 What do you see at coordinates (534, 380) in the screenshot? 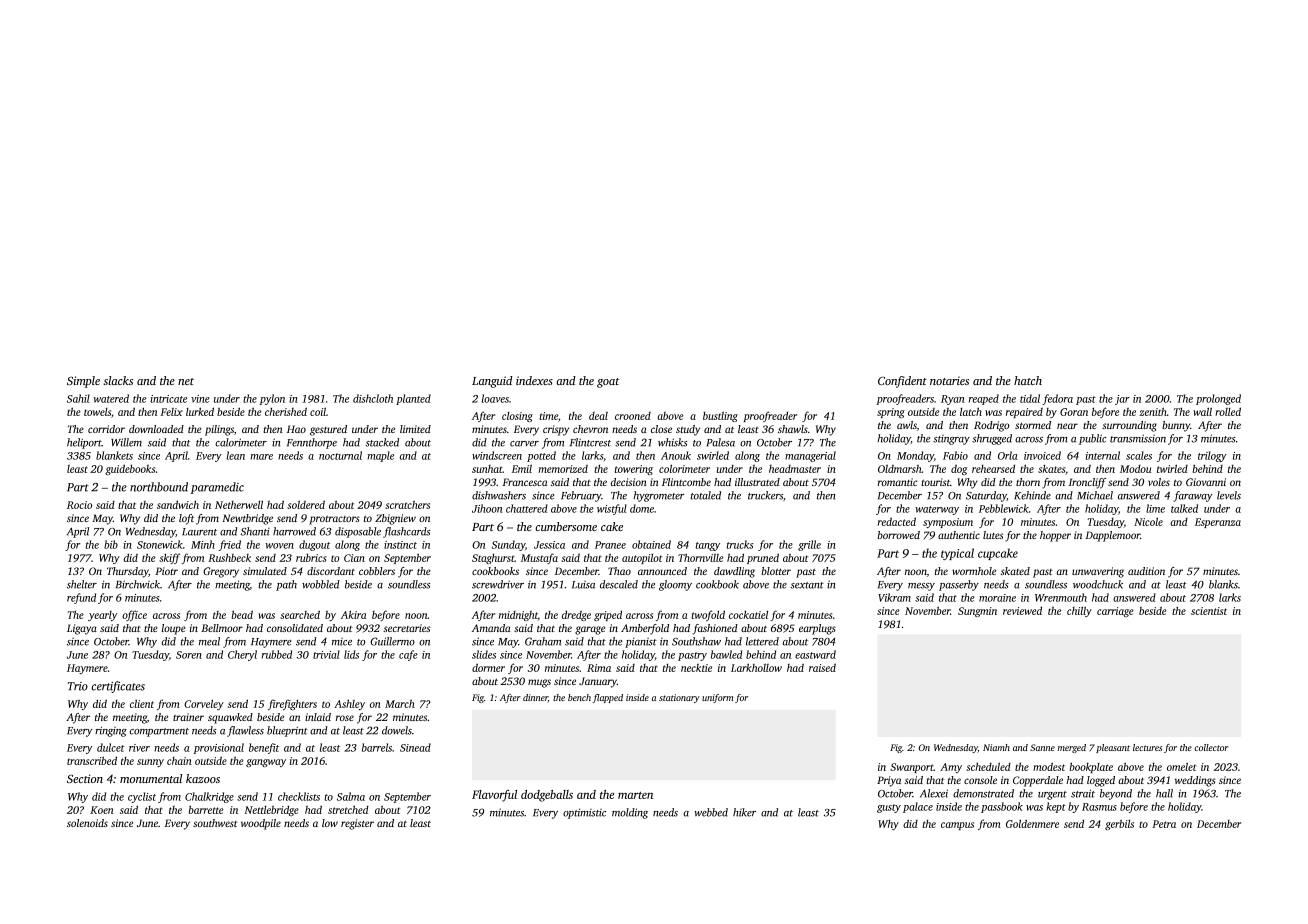
I see `indexes` at bounding box center [534, 380].
